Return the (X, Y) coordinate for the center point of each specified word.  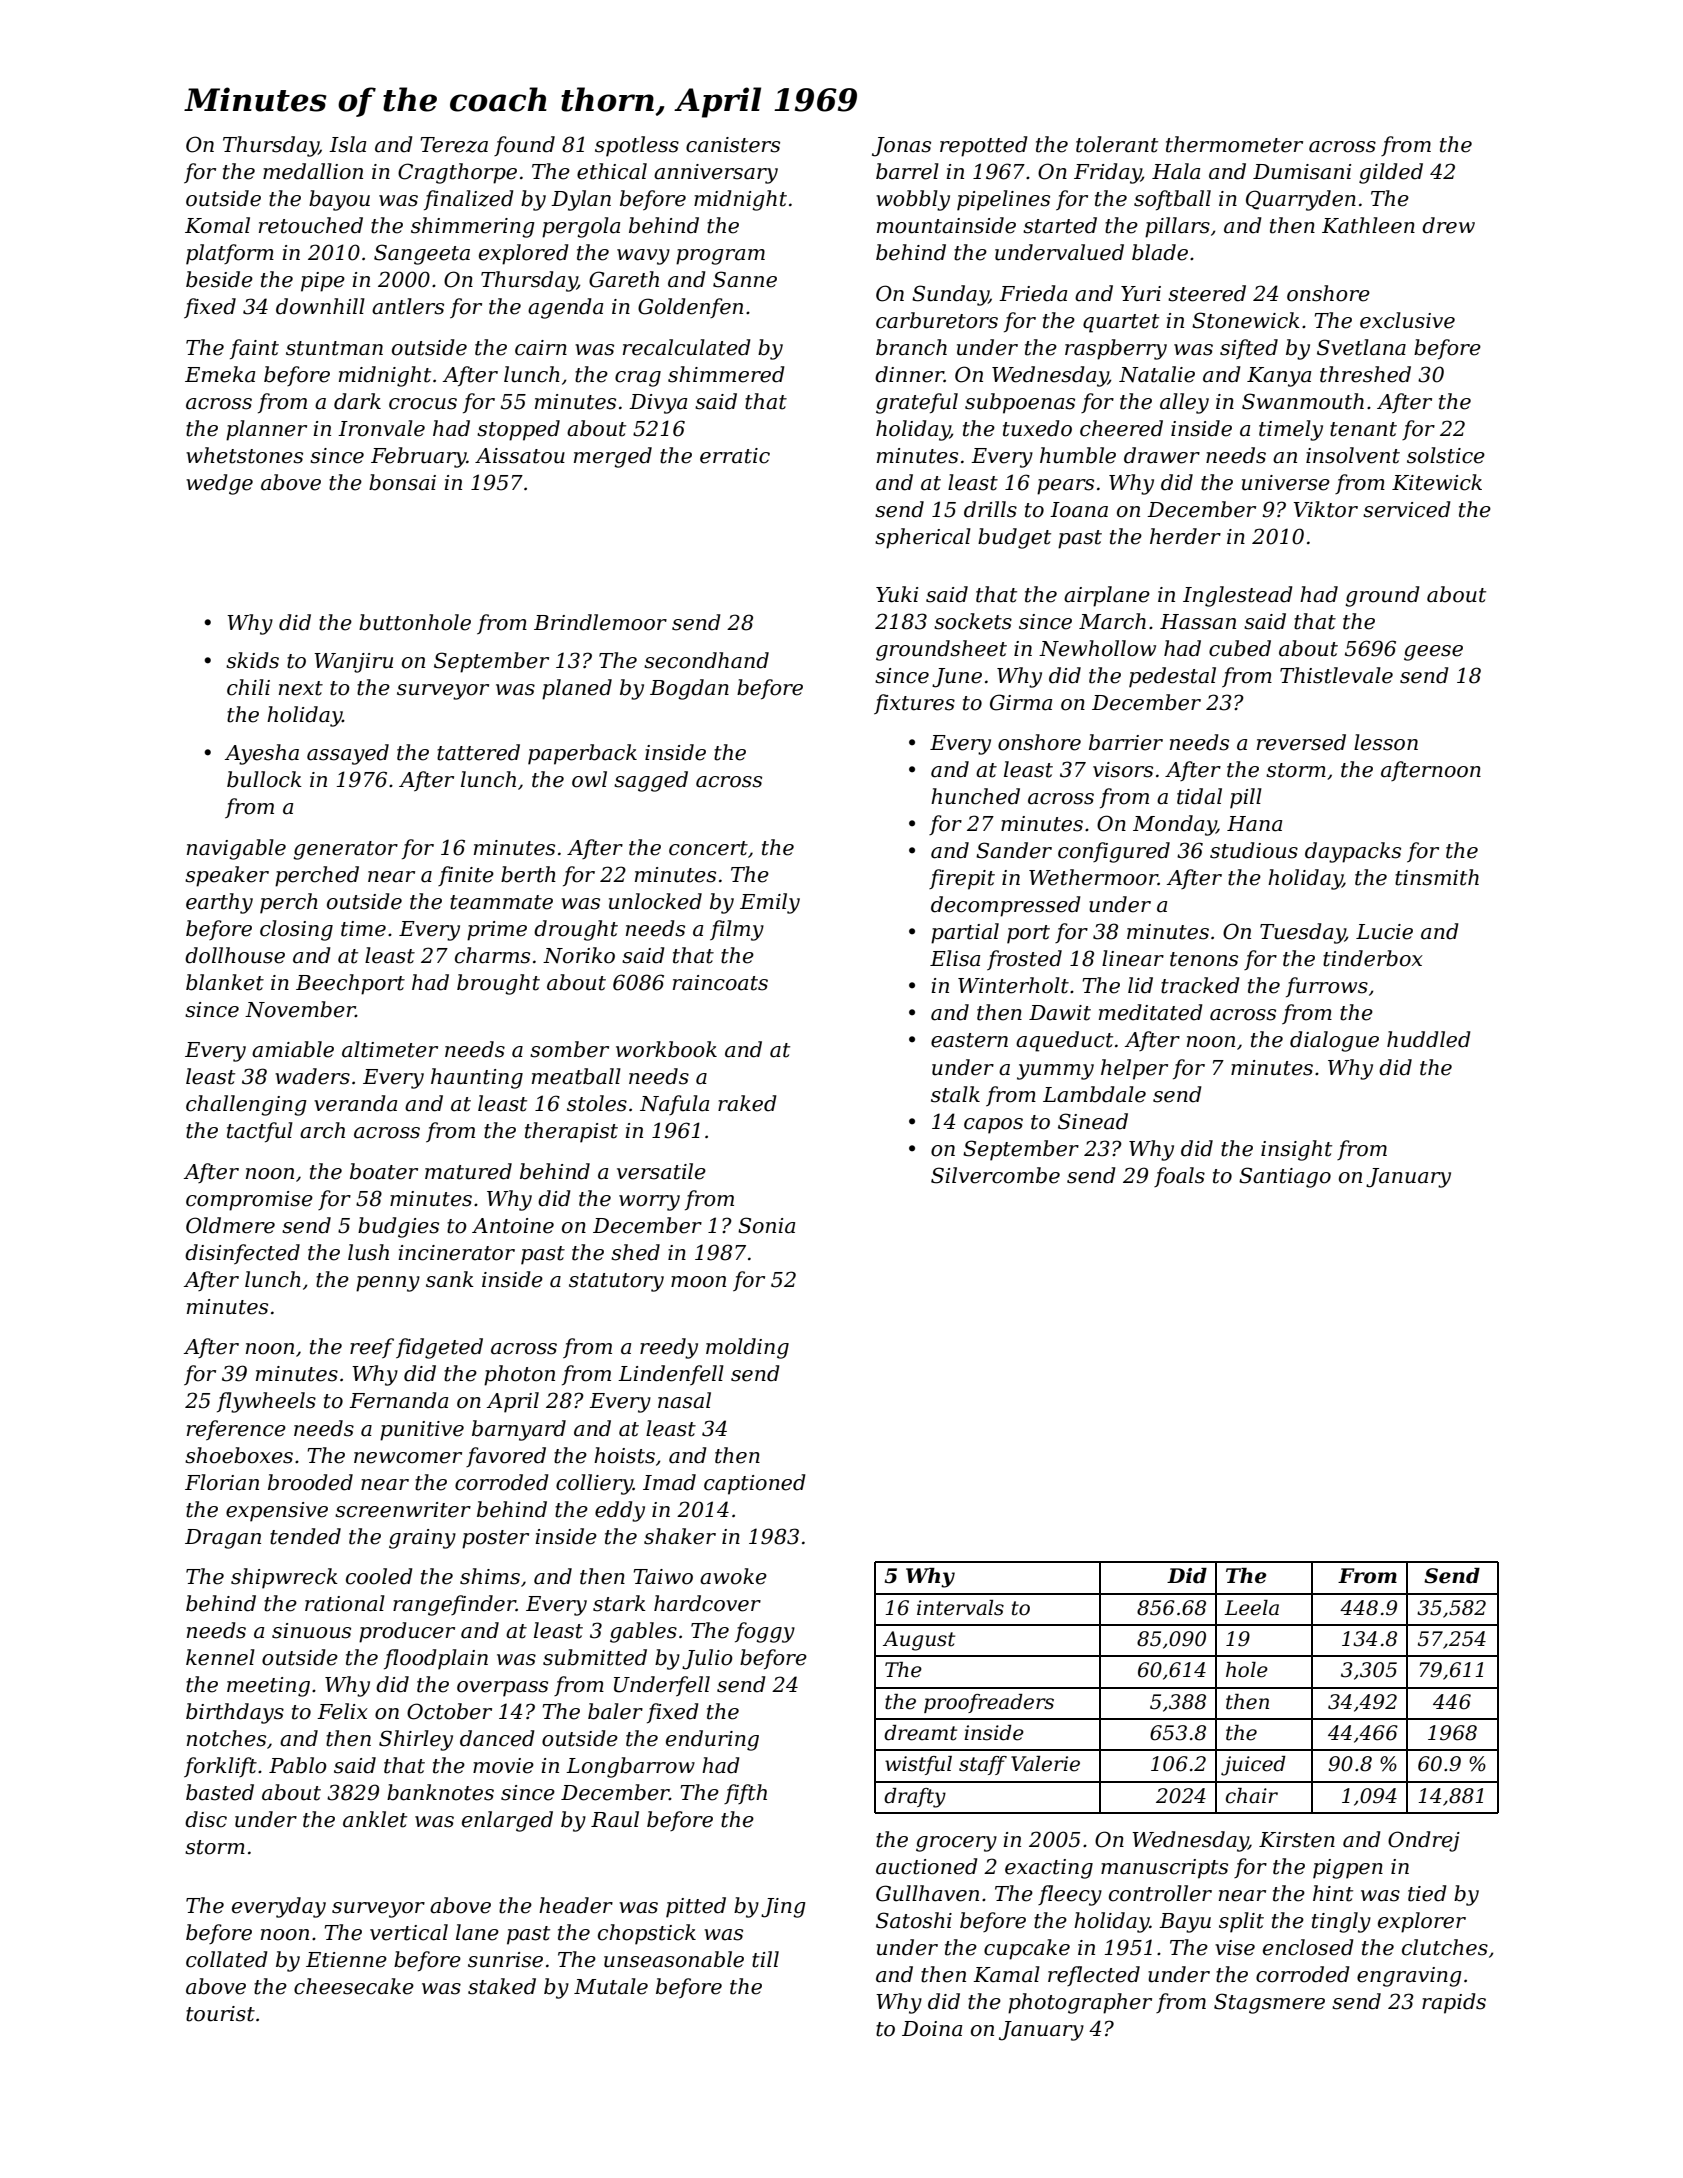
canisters (733, 145)
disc (206, 1819)
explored (523, 254)
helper (1134, 1069)
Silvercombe (995, 1175)
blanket (225, 982)
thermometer (1234, 144)
